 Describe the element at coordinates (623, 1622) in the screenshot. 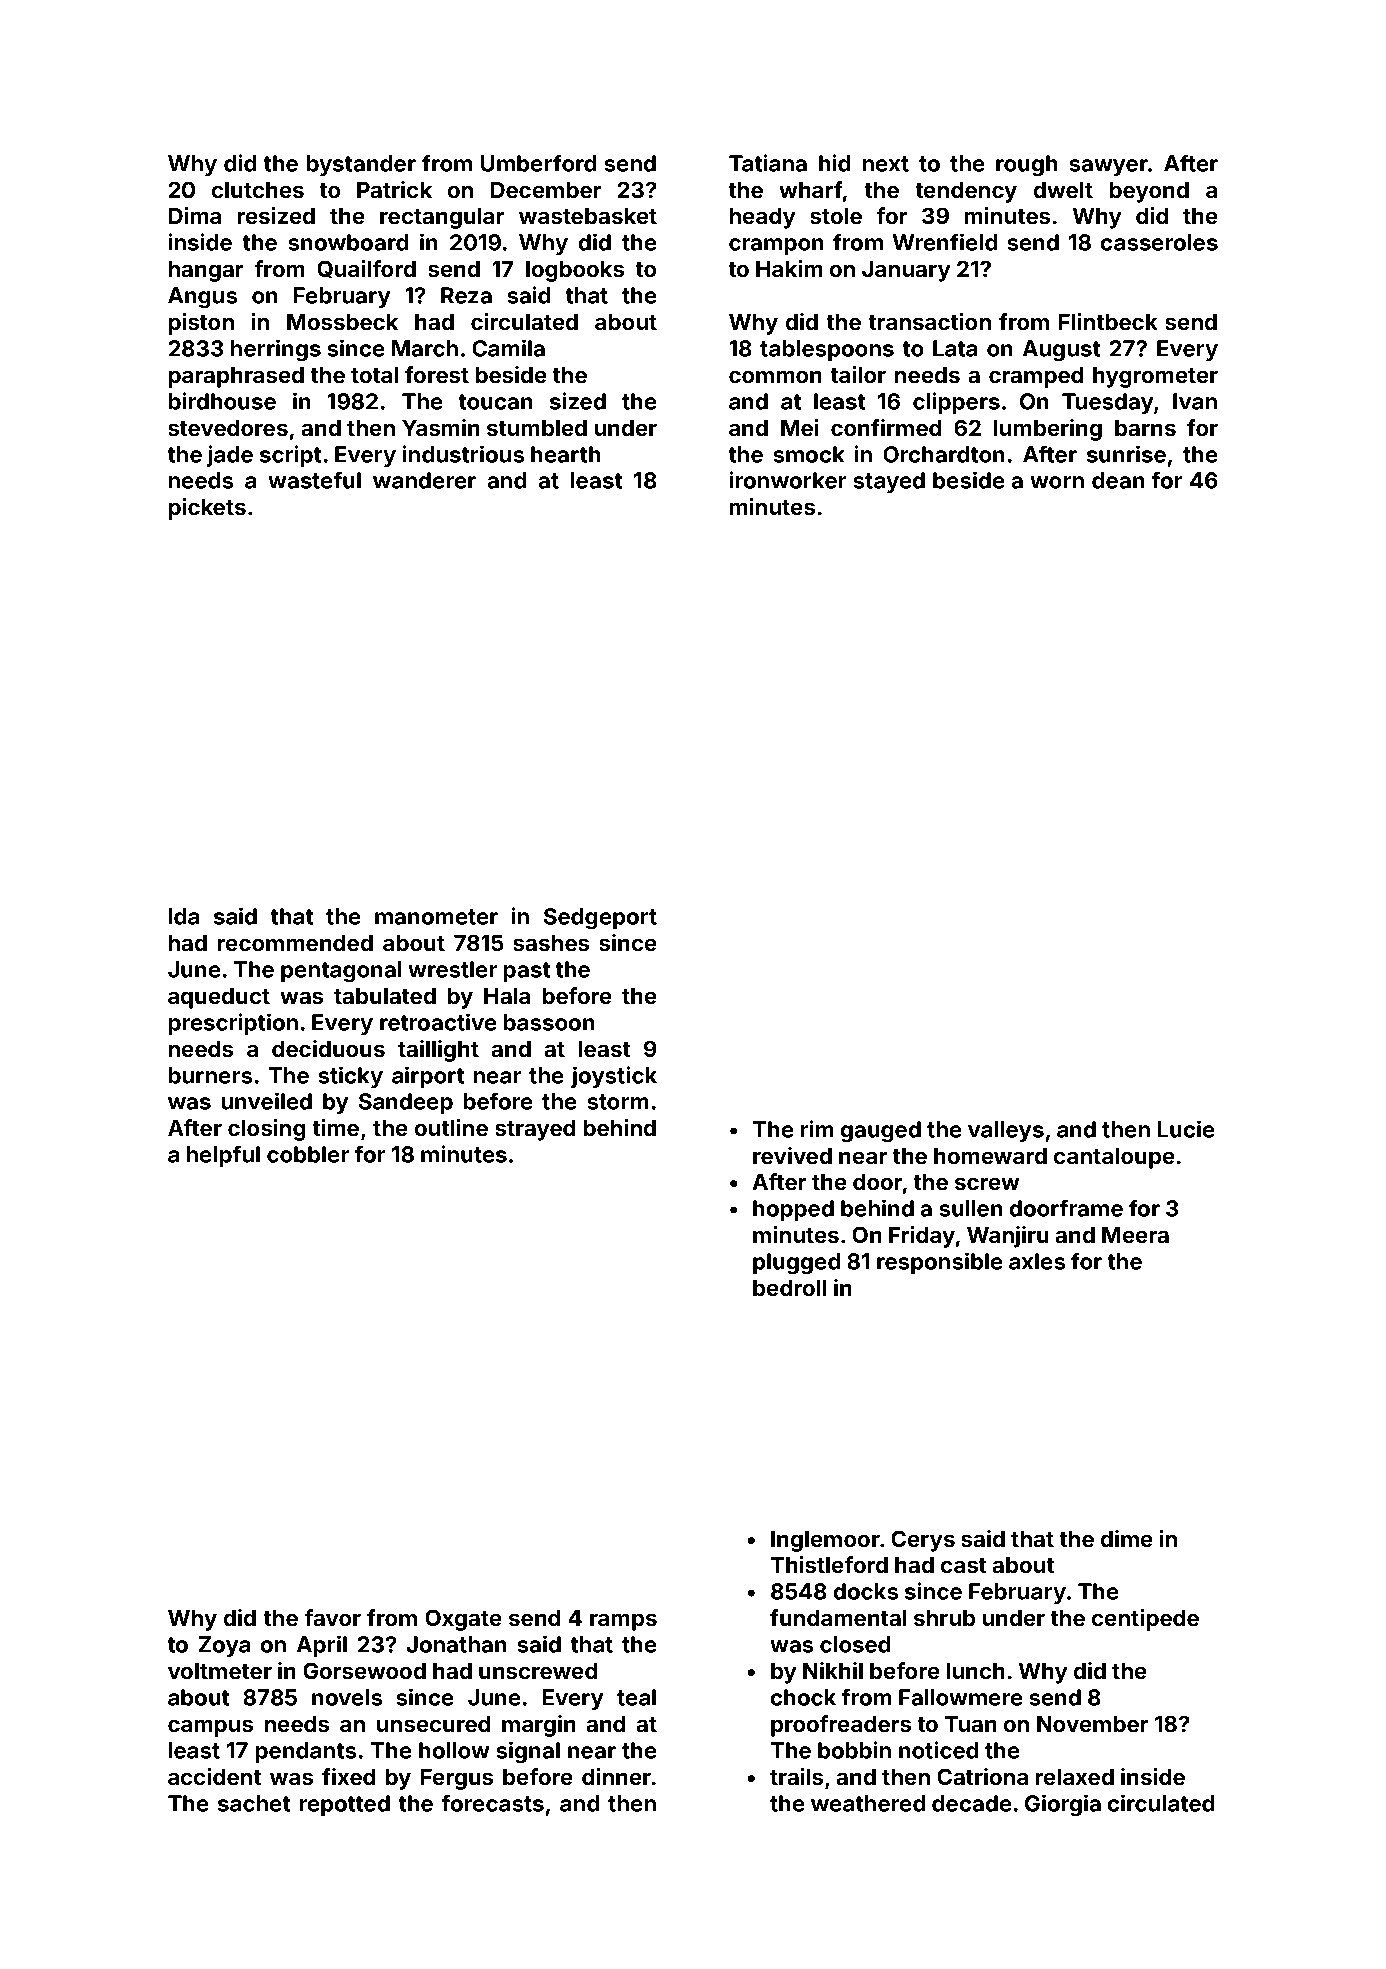

I see `ramps` at that location.
